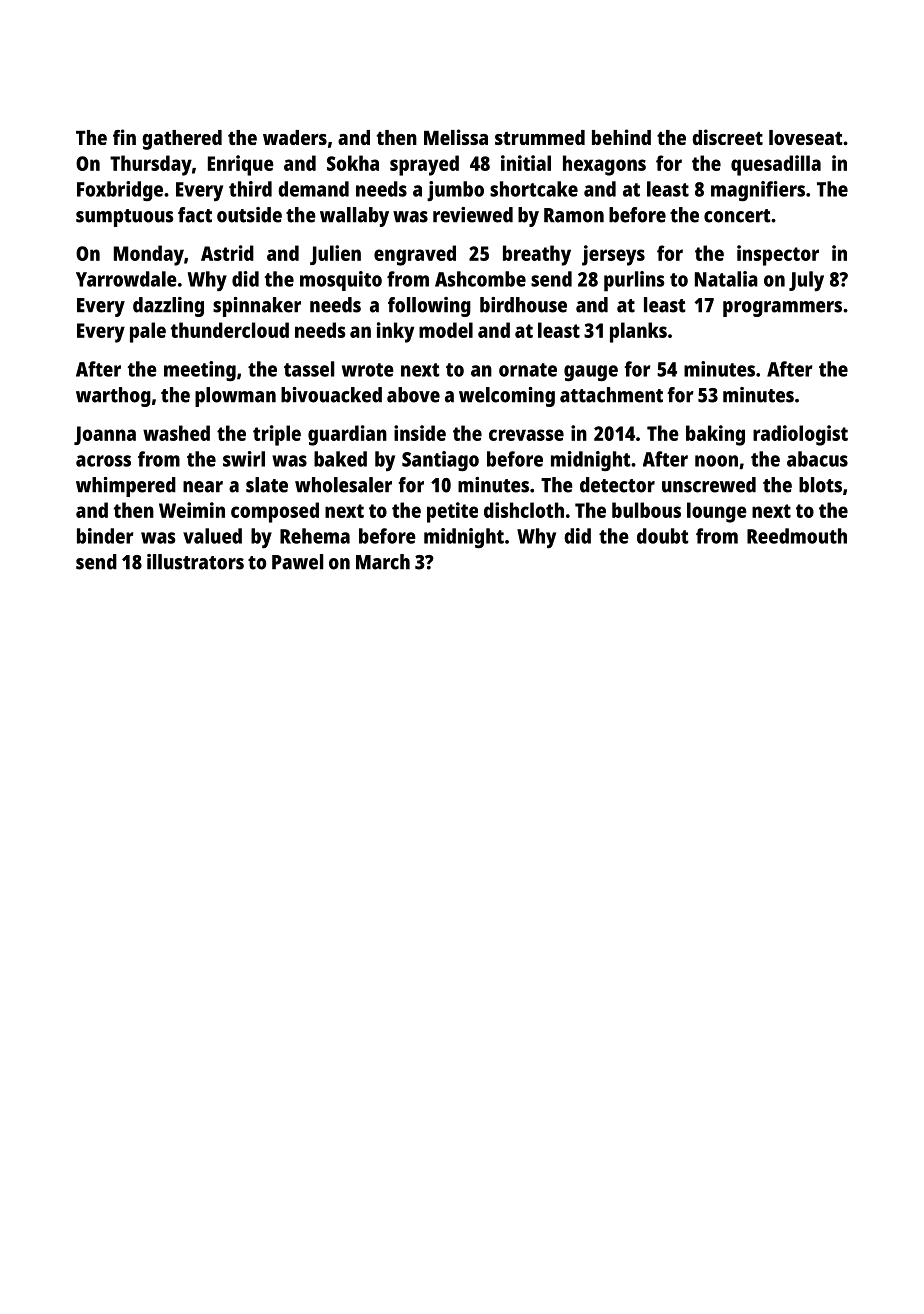  What do you see at coordinates (295, 137) in the screenshot?
I see `waders` at bounding box center [295, 137].
